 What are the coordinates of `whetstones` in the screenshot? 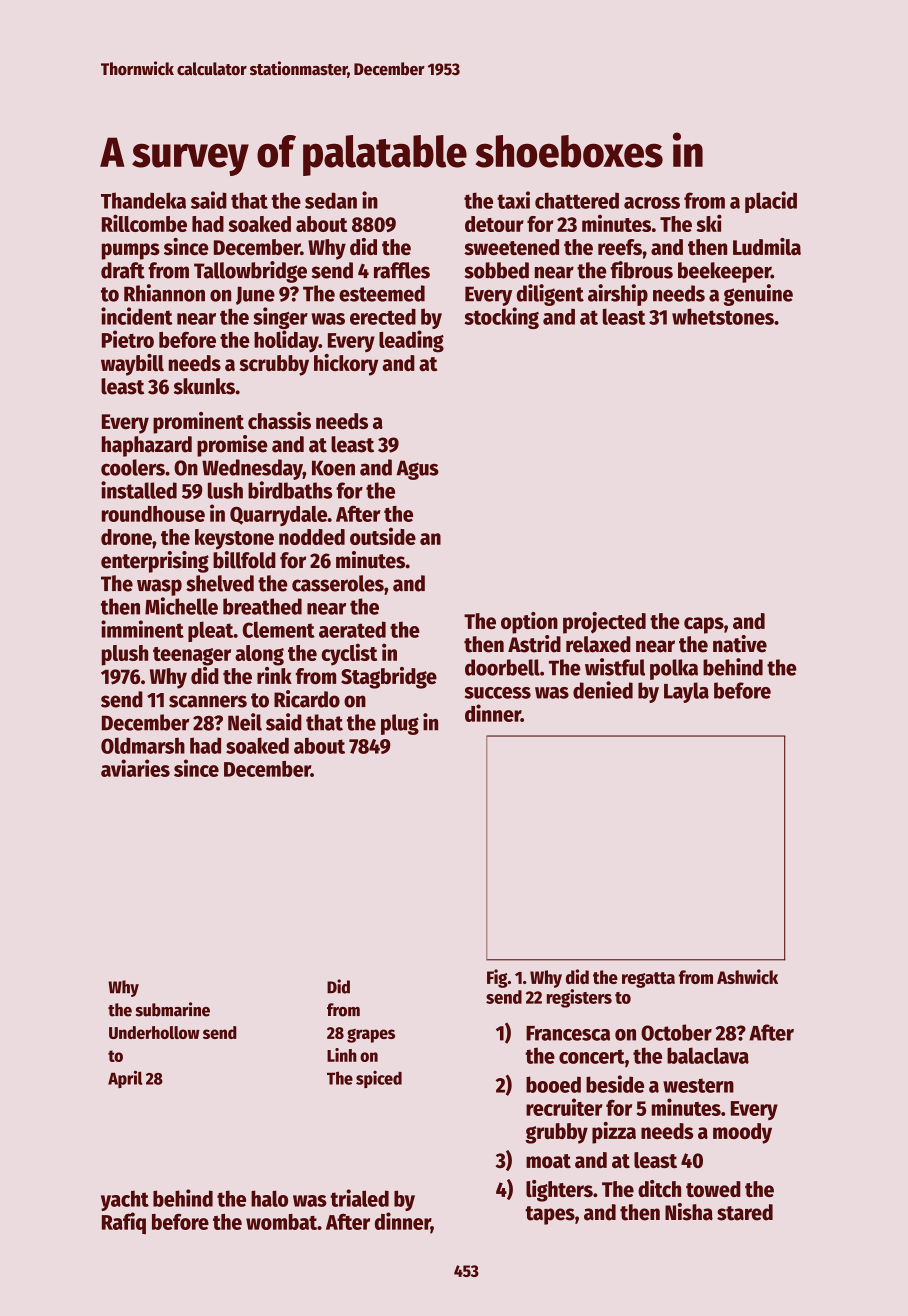 It's located at (723, 316).
